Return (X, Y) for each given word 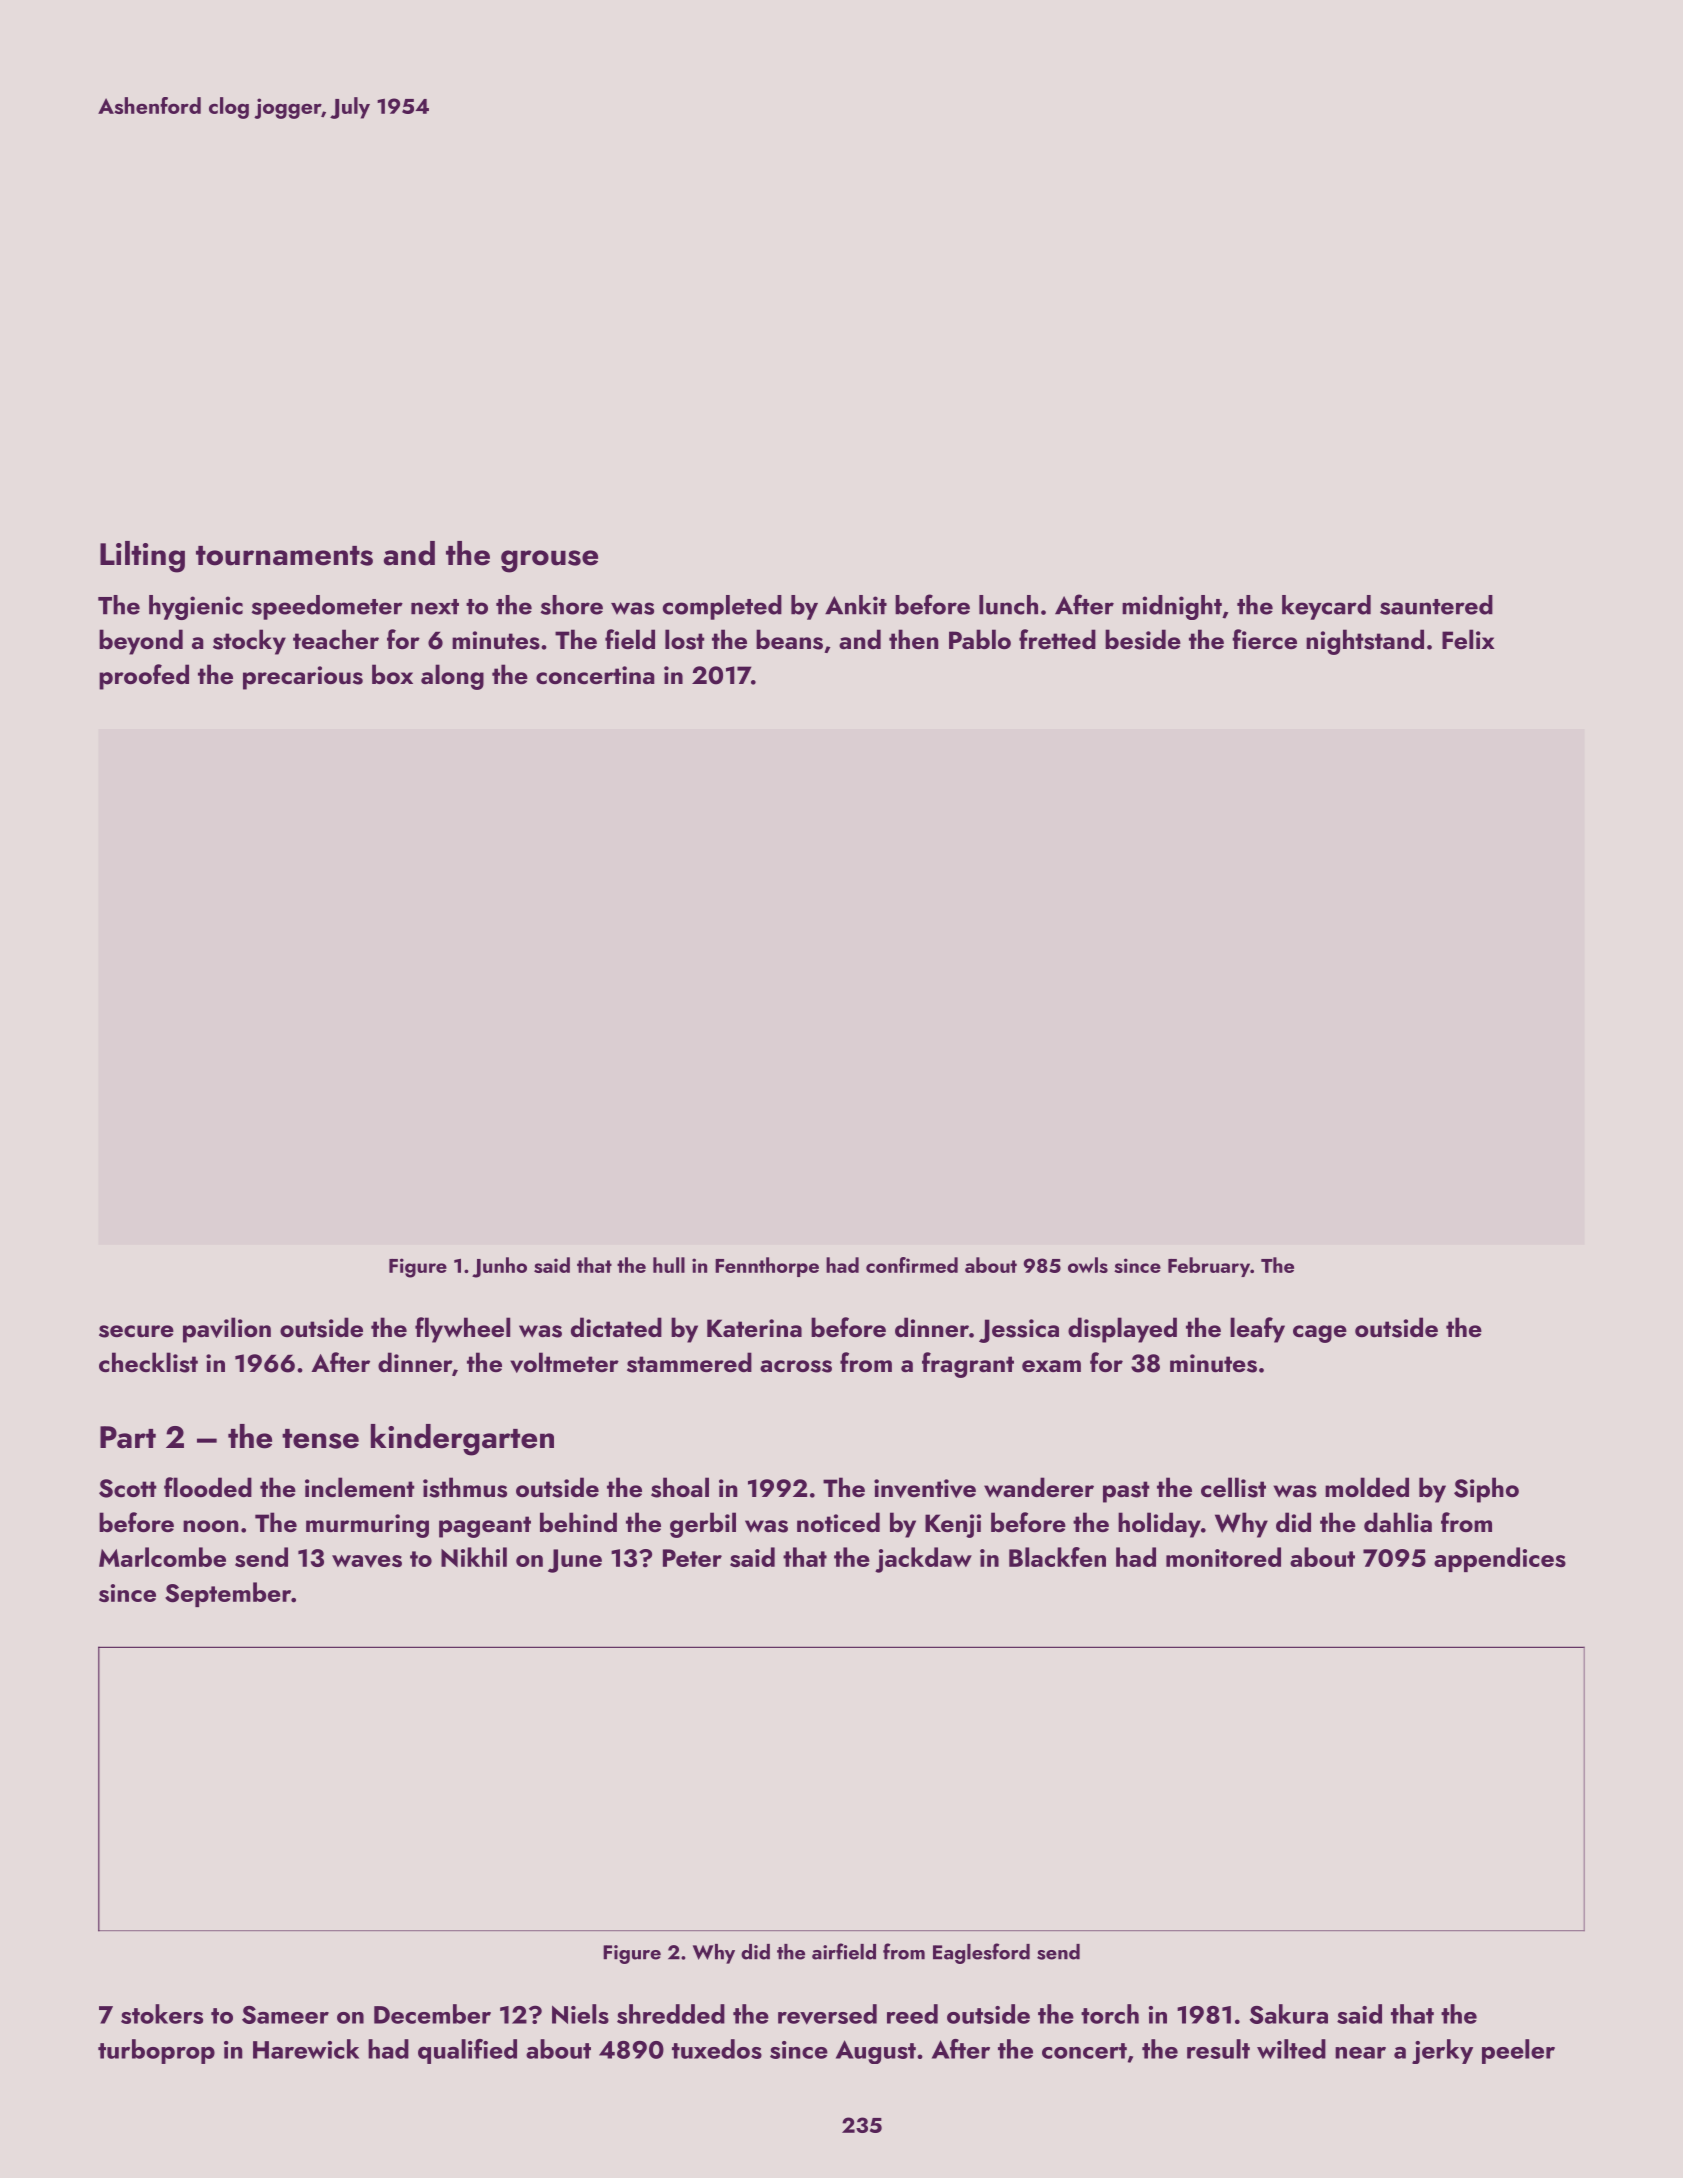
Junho (499, 1267)
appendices (1500, 1559)
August (876, 2052)
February (1209, 1267)
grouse (549, 561)
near (1360, 2053)
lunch (1008, 605)
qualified (467, 2051)
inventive (925, 1488)
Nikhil (474, 1557)
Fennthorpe (767, 1267)
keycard (1326, 607)
